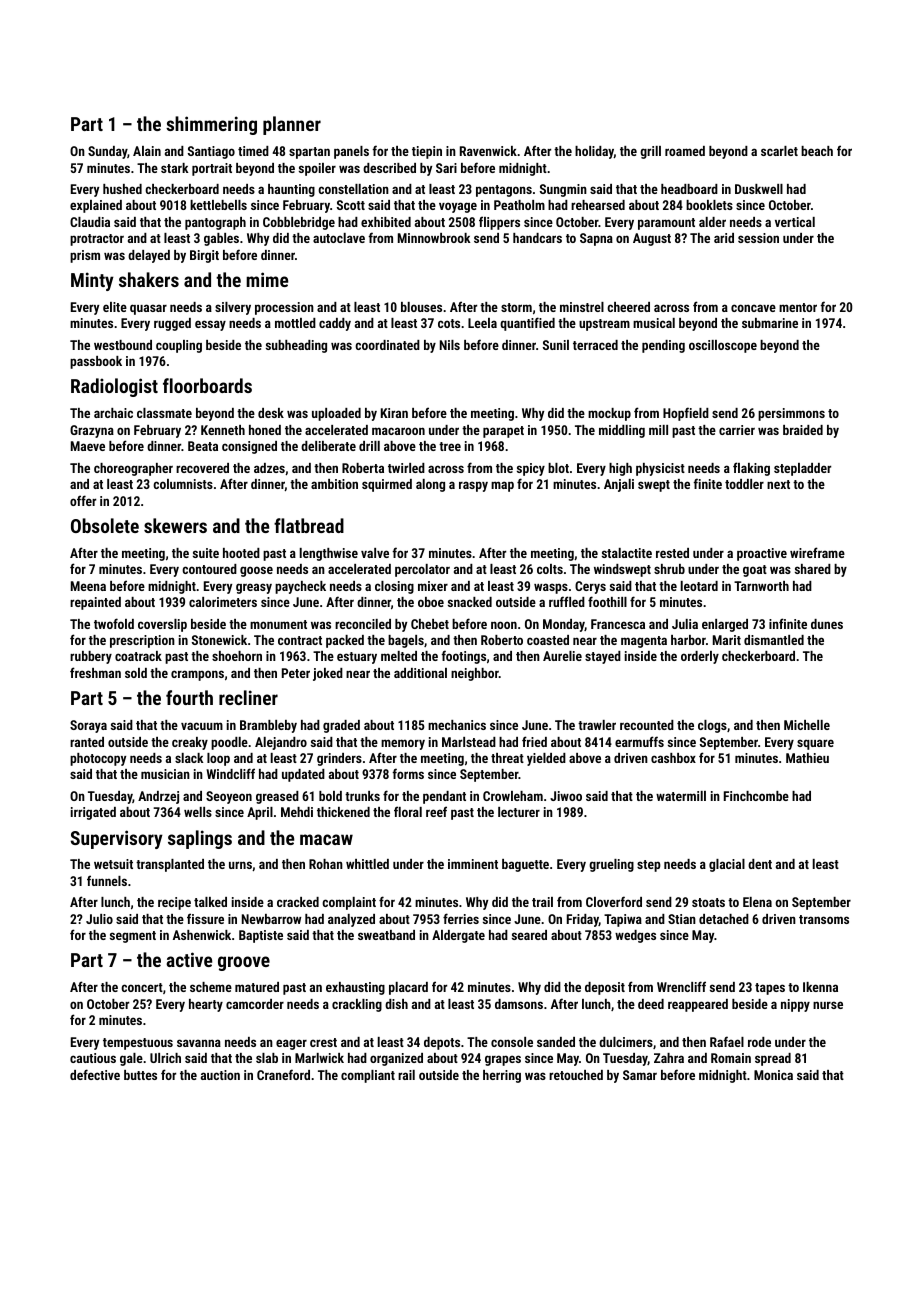 The height and width of the screenshot is (1308, 924). Describe the element at coordinates (183, 484) in the screenshot. I see `columnists` at that location.
